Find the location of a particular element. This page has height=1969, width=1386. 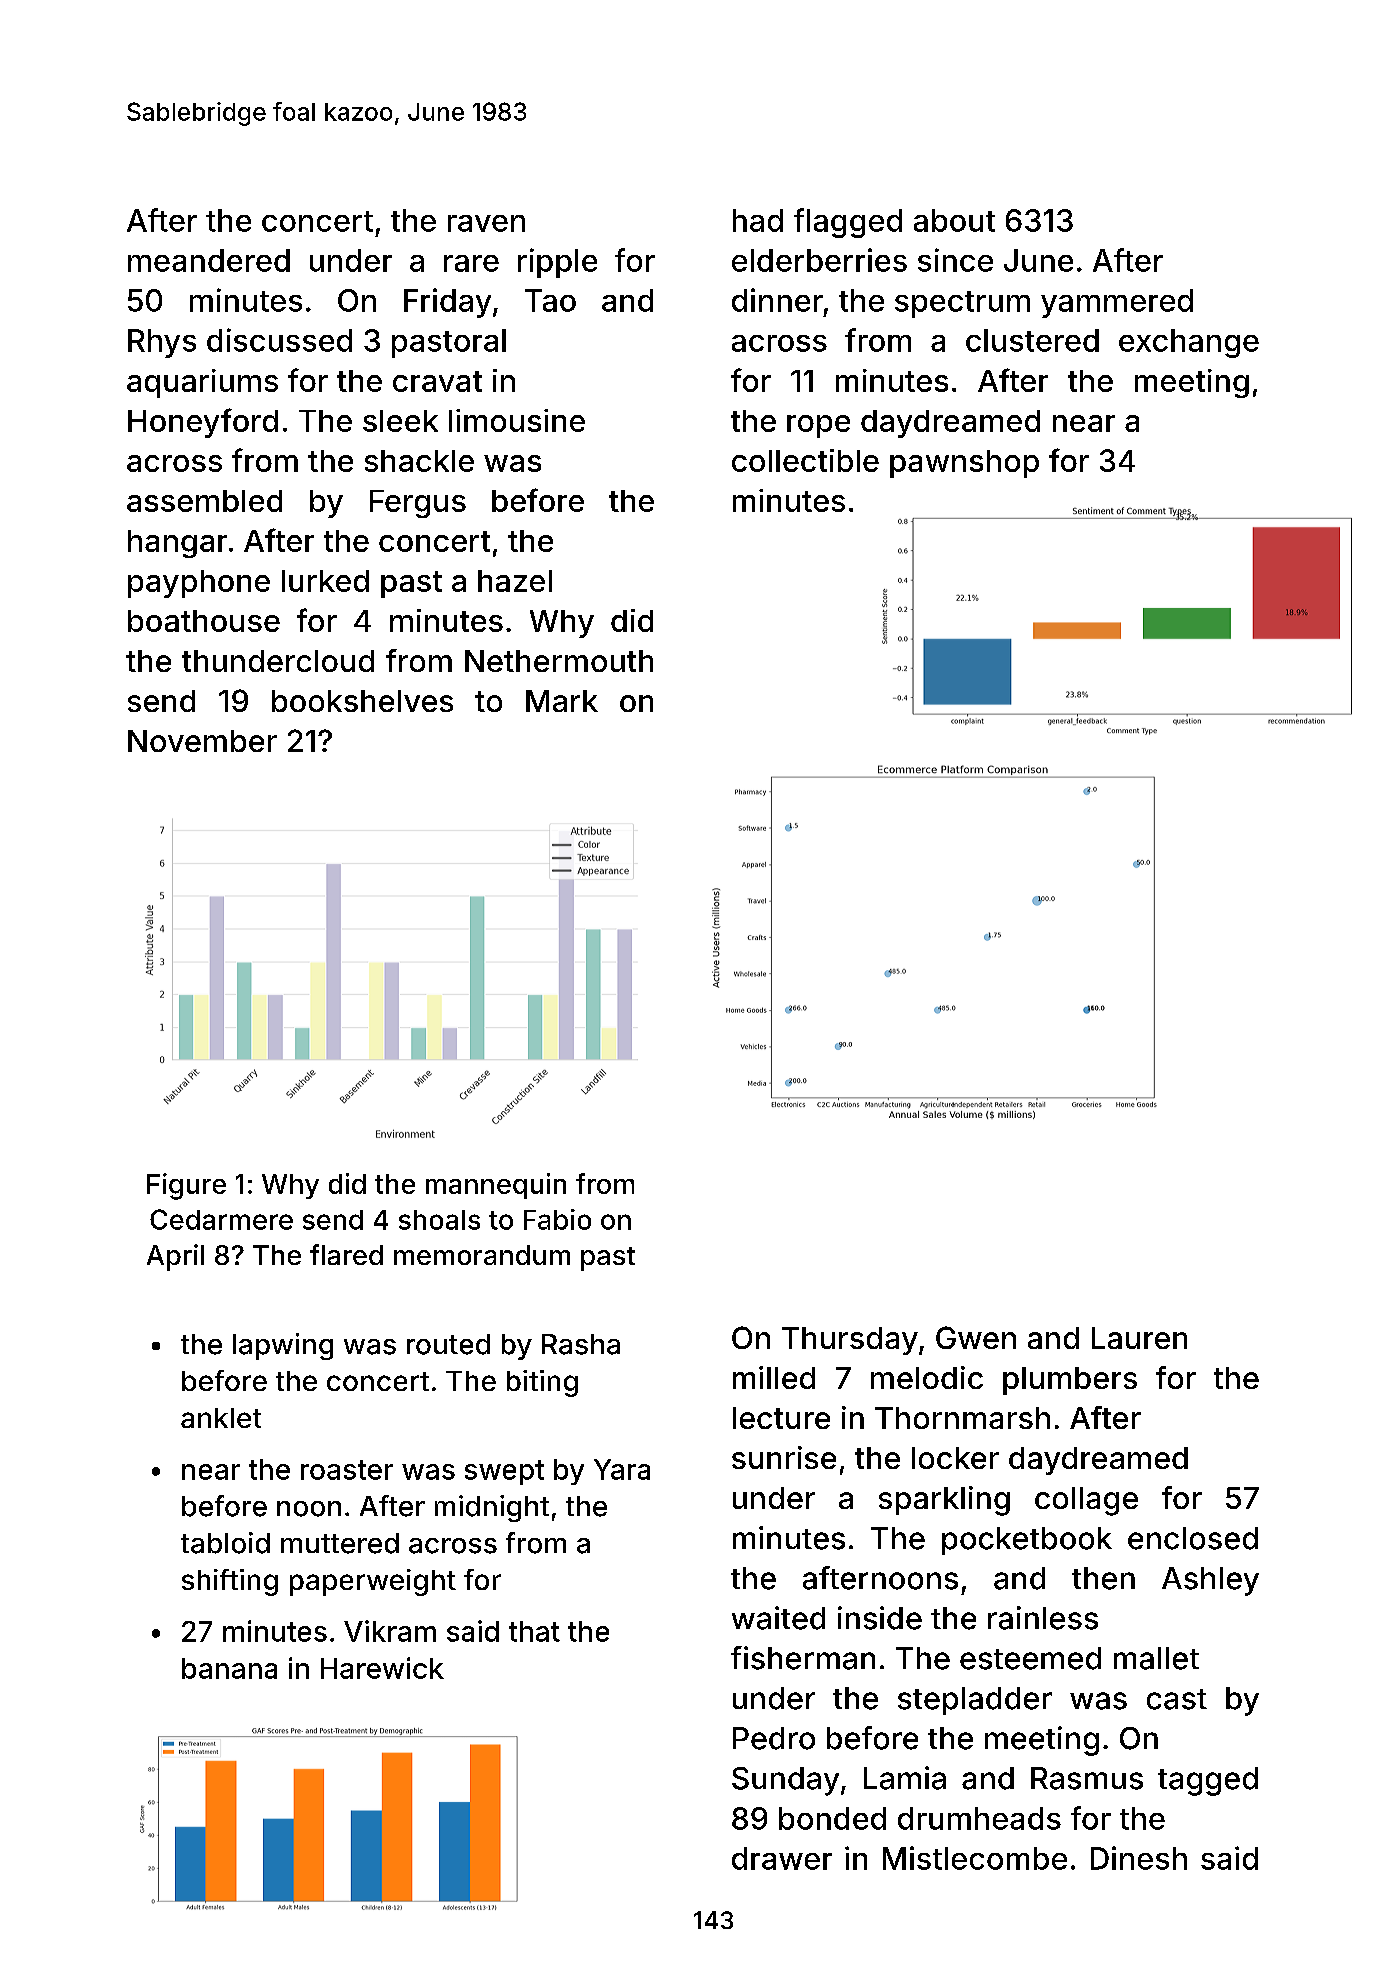

banana is located at coordinates (229, 1668).
